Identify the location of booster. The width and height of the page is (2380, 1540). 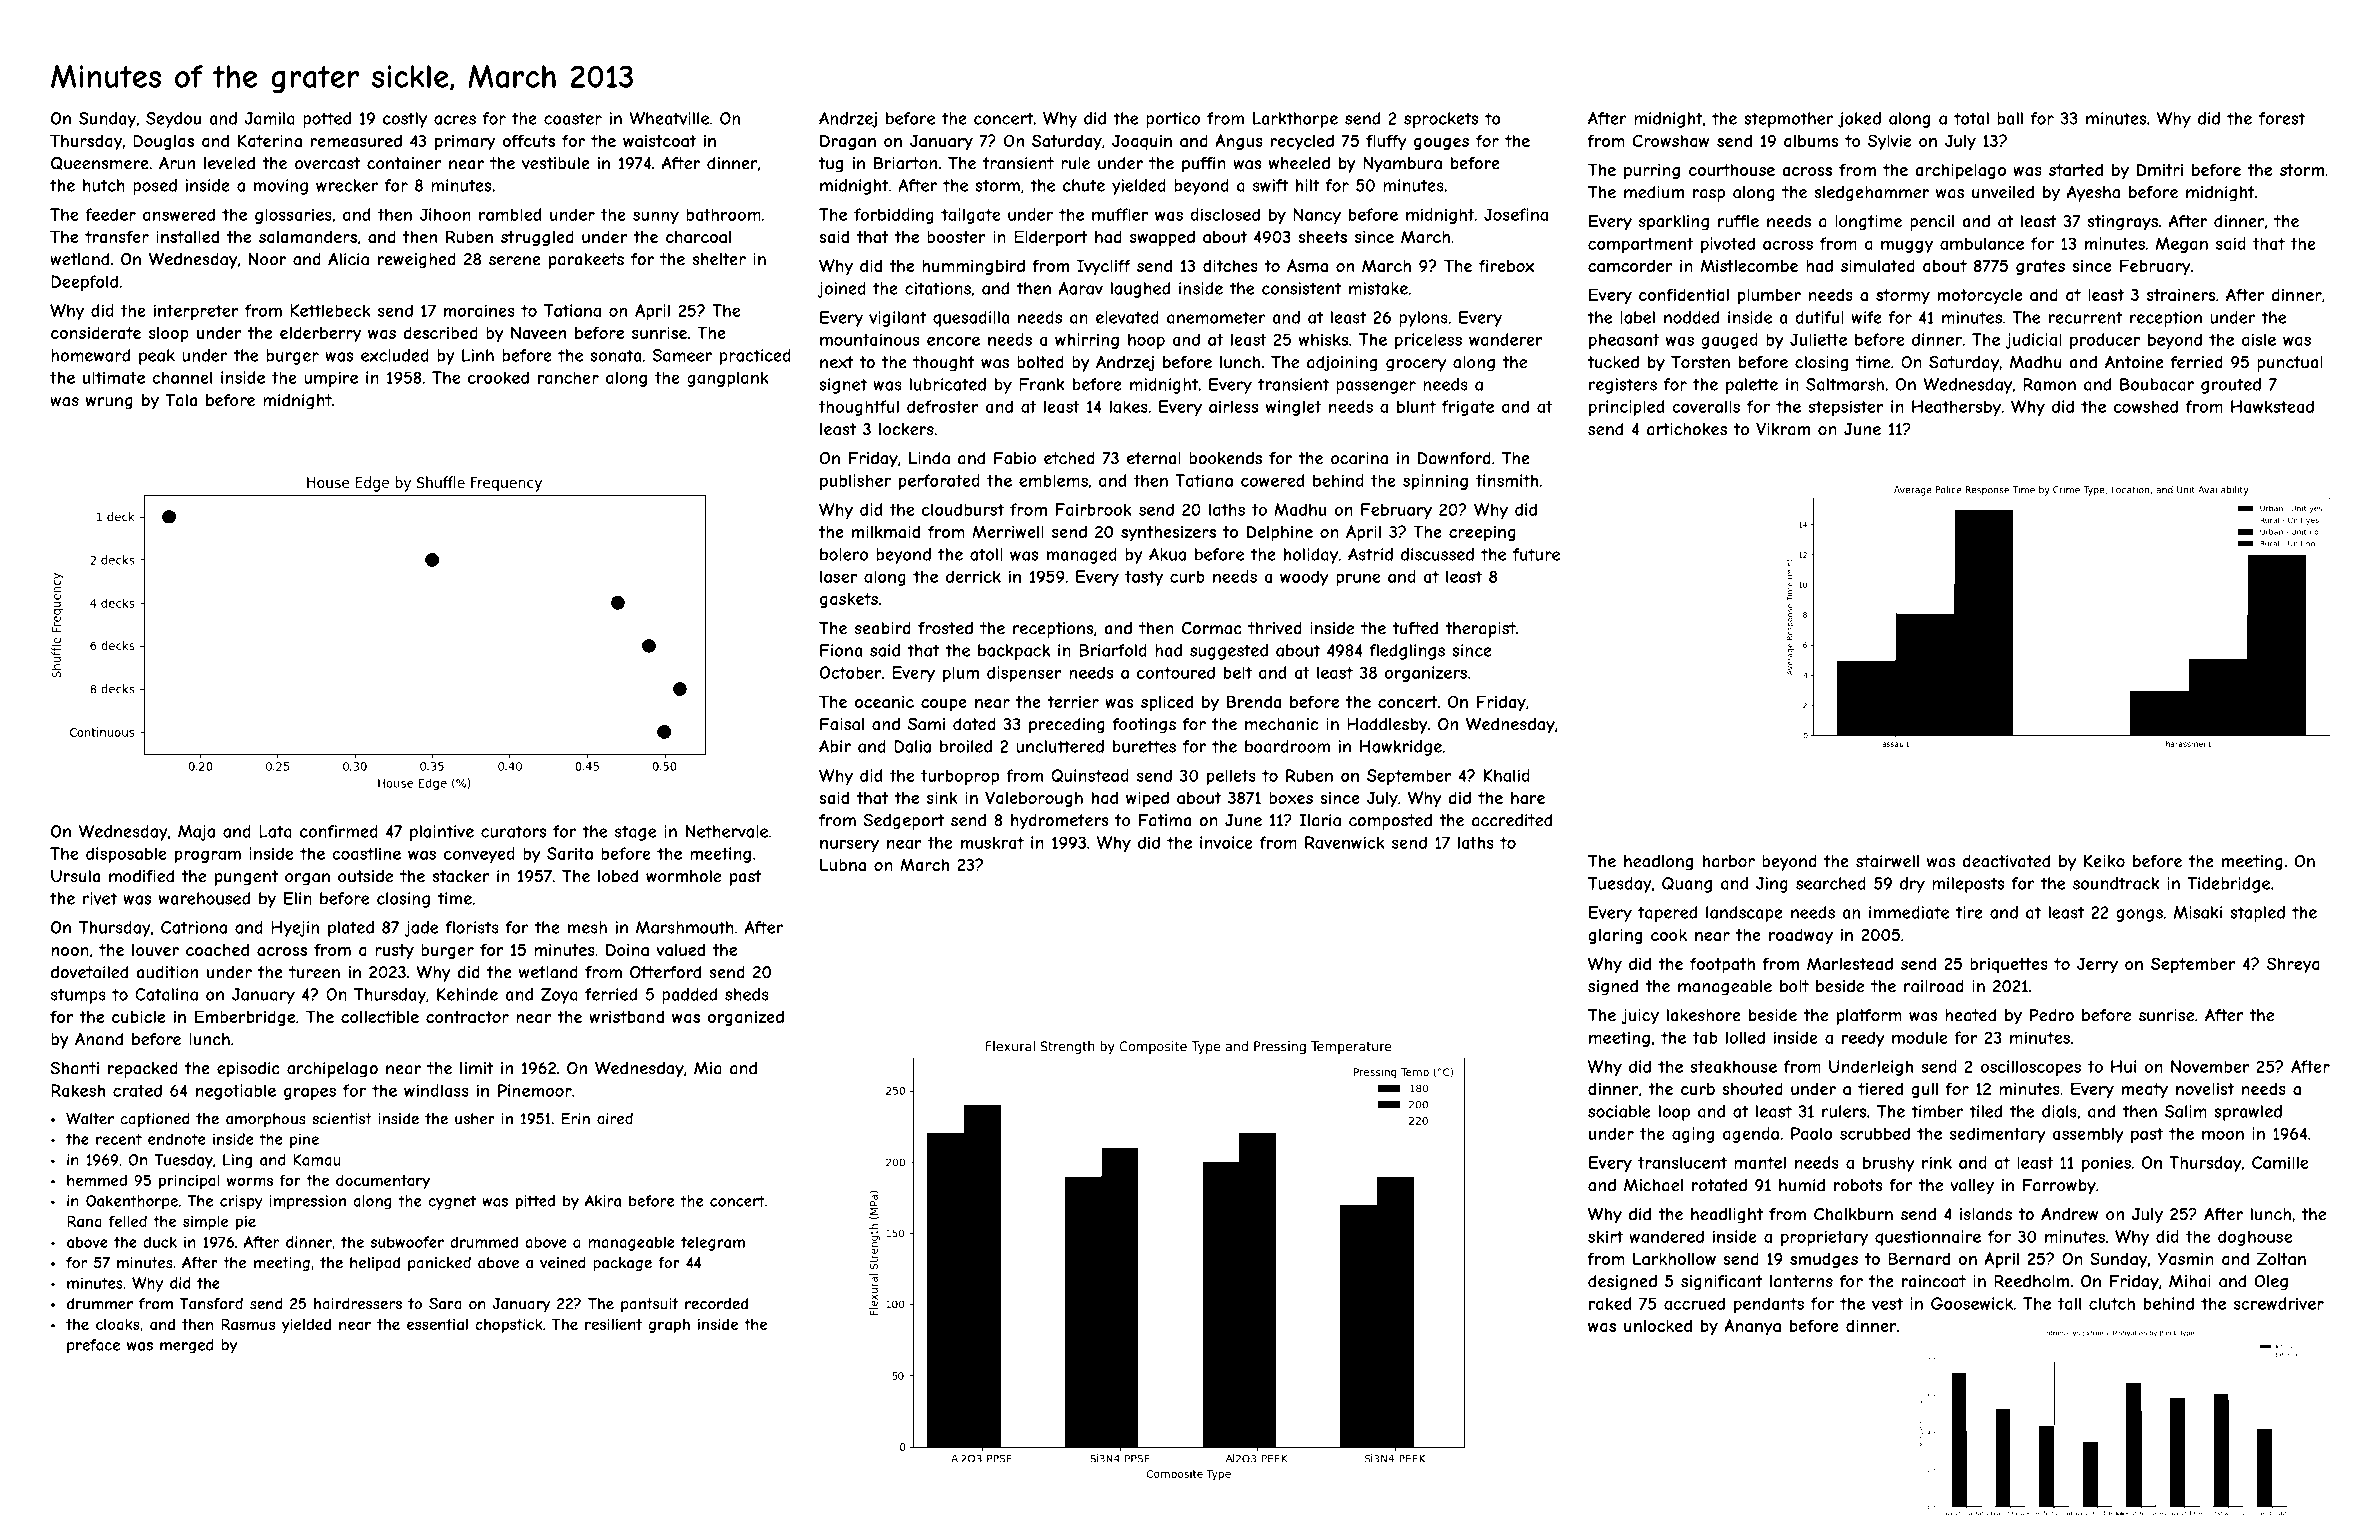
(956, 237).
